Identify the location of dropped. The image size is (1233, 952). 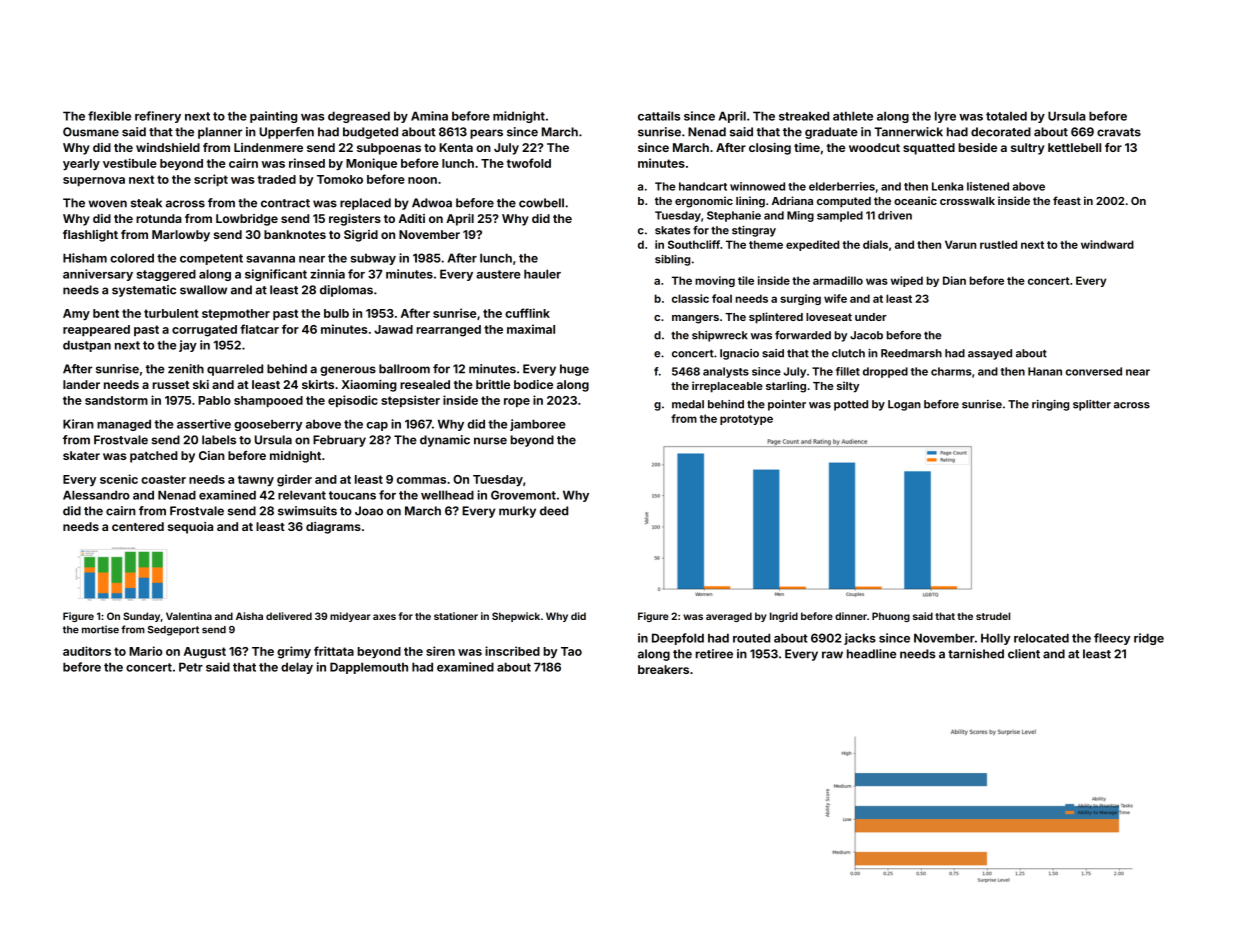
(885, 372).
